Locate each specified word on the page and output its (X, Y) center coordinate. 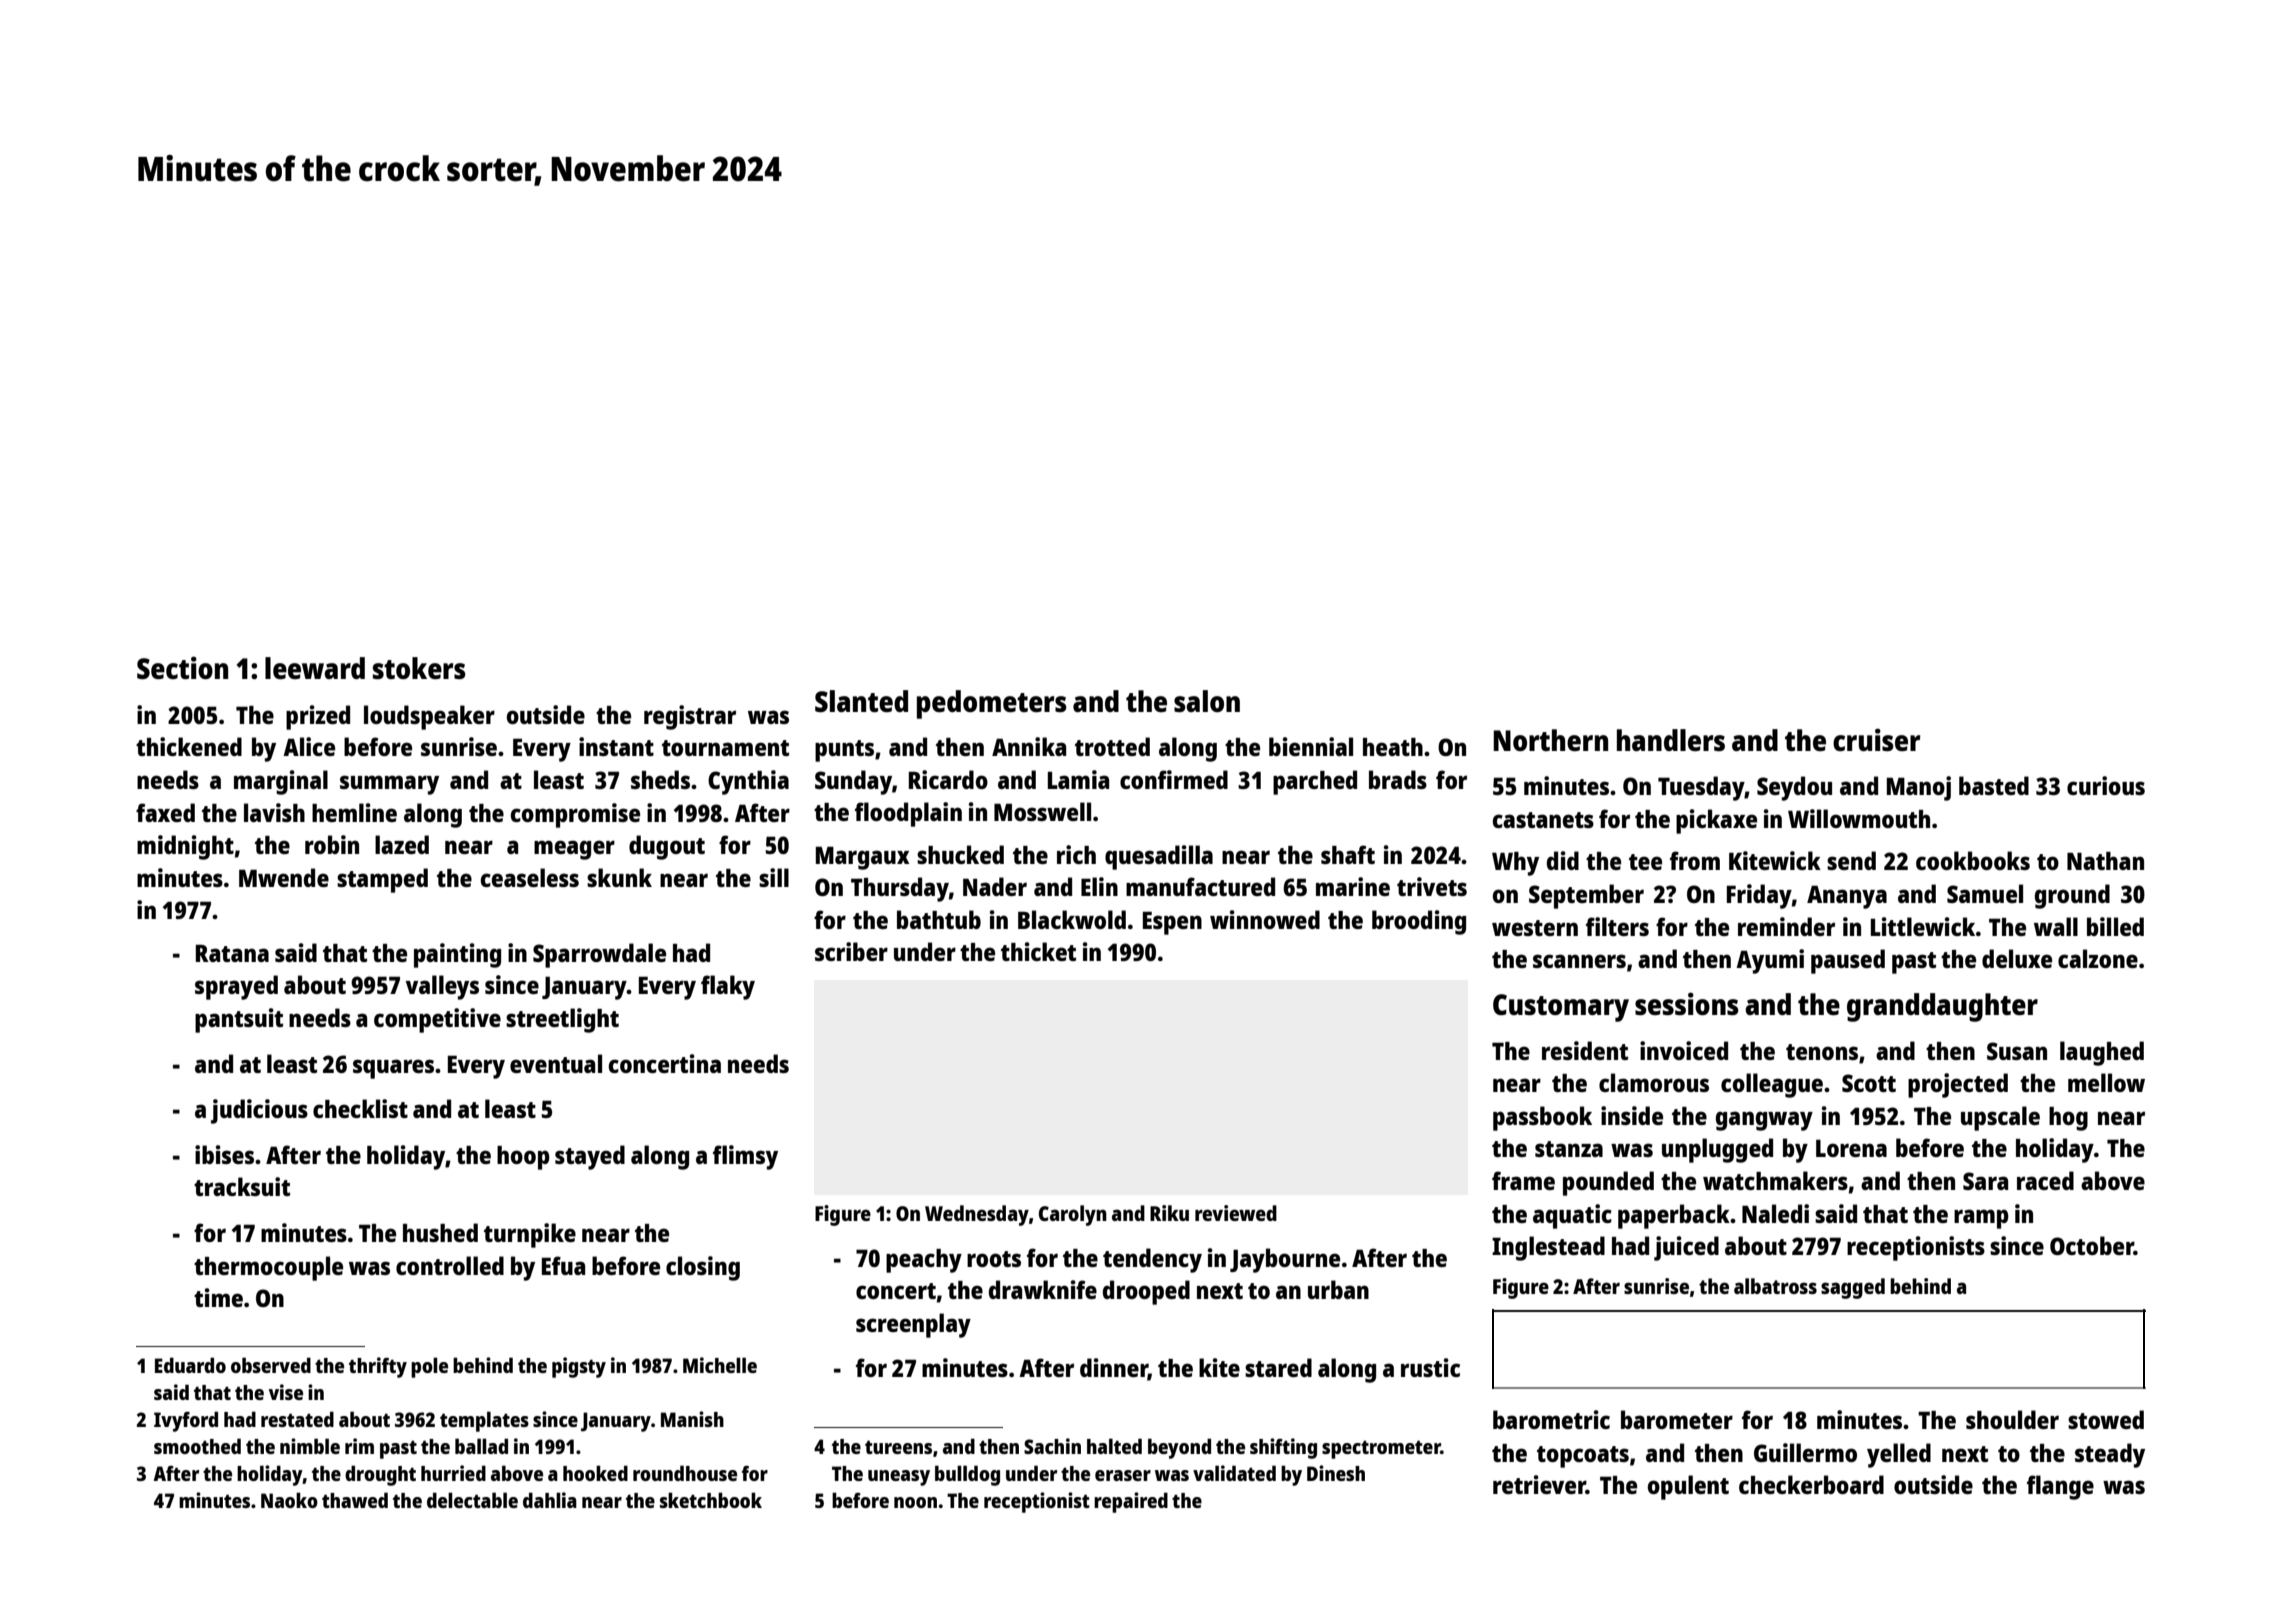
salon (1207, 701)
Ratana (232, 953)
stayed (590, 1157)
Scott (1869, 1083)
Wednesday (977, 1215)
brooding (1419, 922)
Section (182, 667)
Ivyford (186, 1421)
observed (271, 1365)
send (1851, 860)
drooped (1146, 1292)
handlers (1671, 740)
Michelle (720, 1365)
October (2092, 1245)
